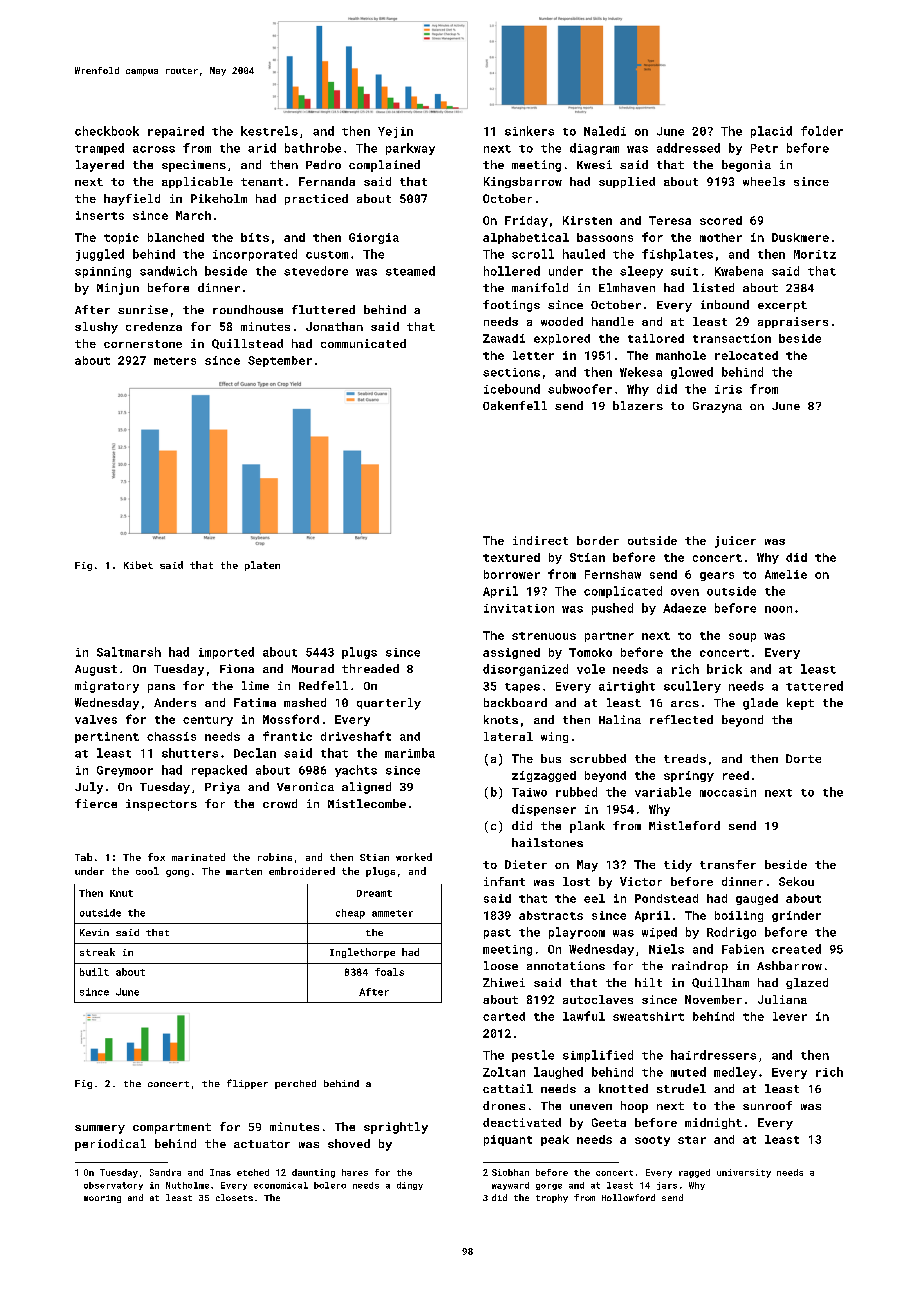  I want to click on folder, so click(822, 131).
